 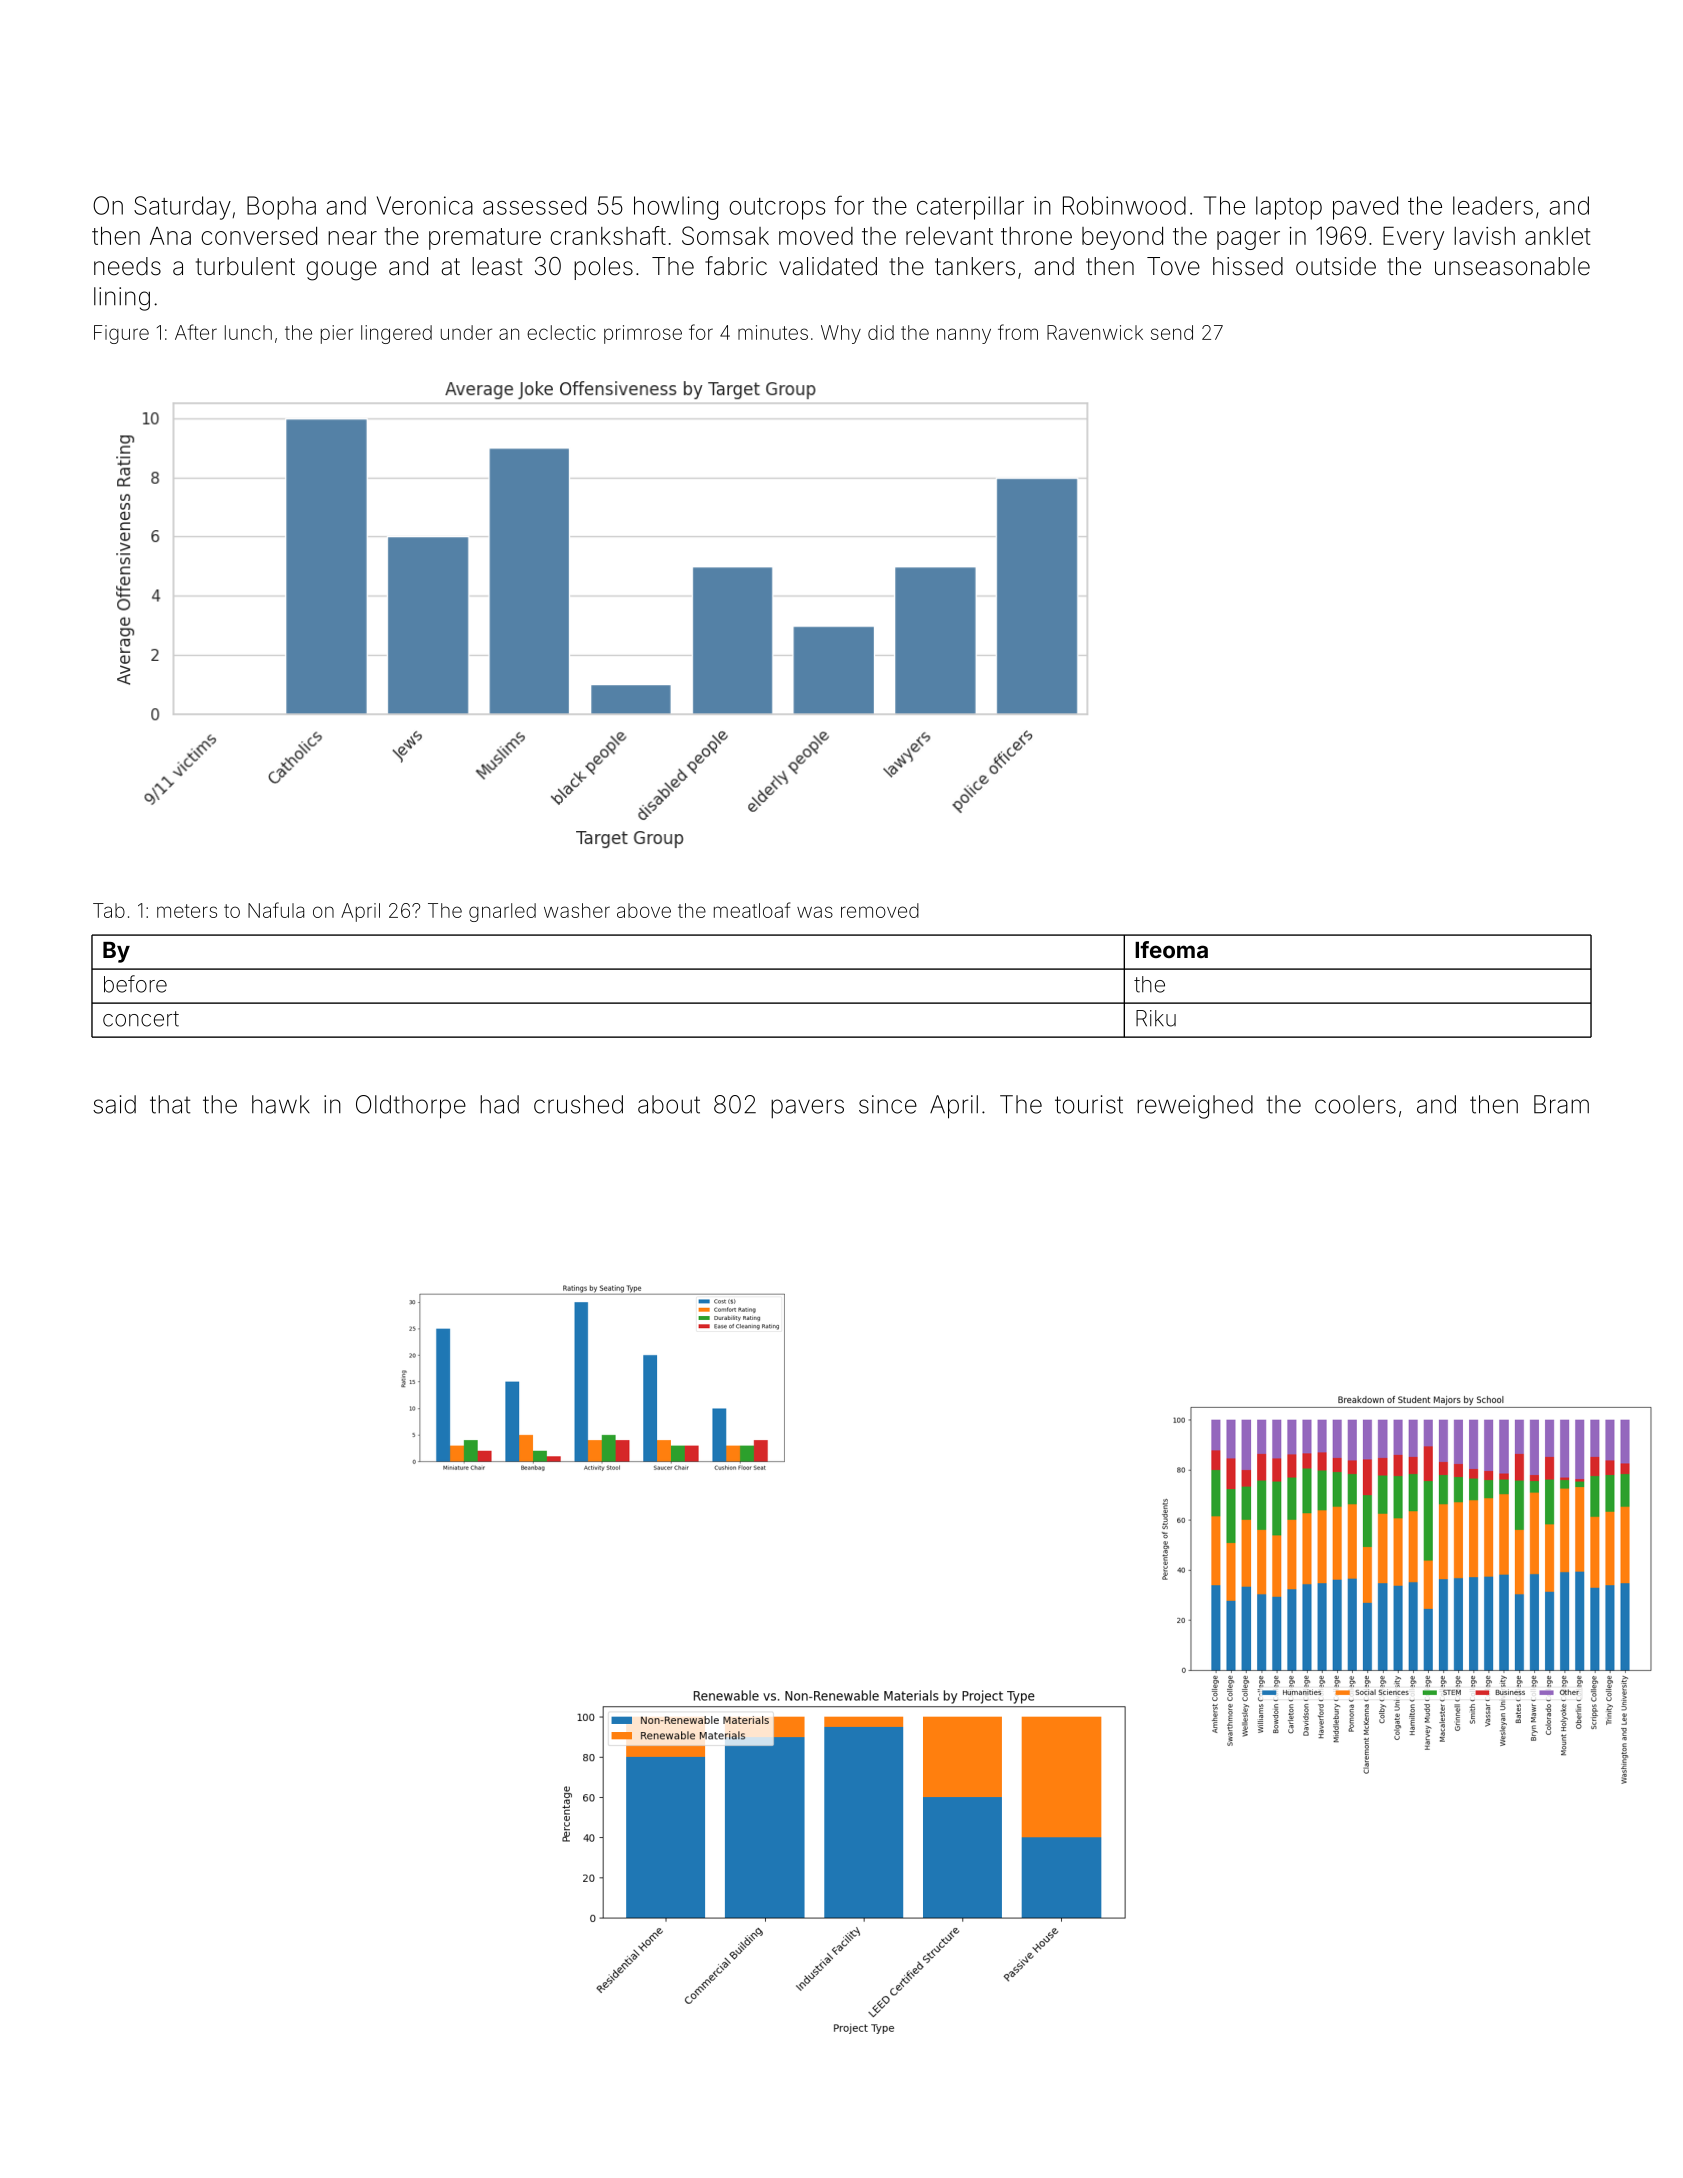 I want to click on near, so click(x=352, y=238).
